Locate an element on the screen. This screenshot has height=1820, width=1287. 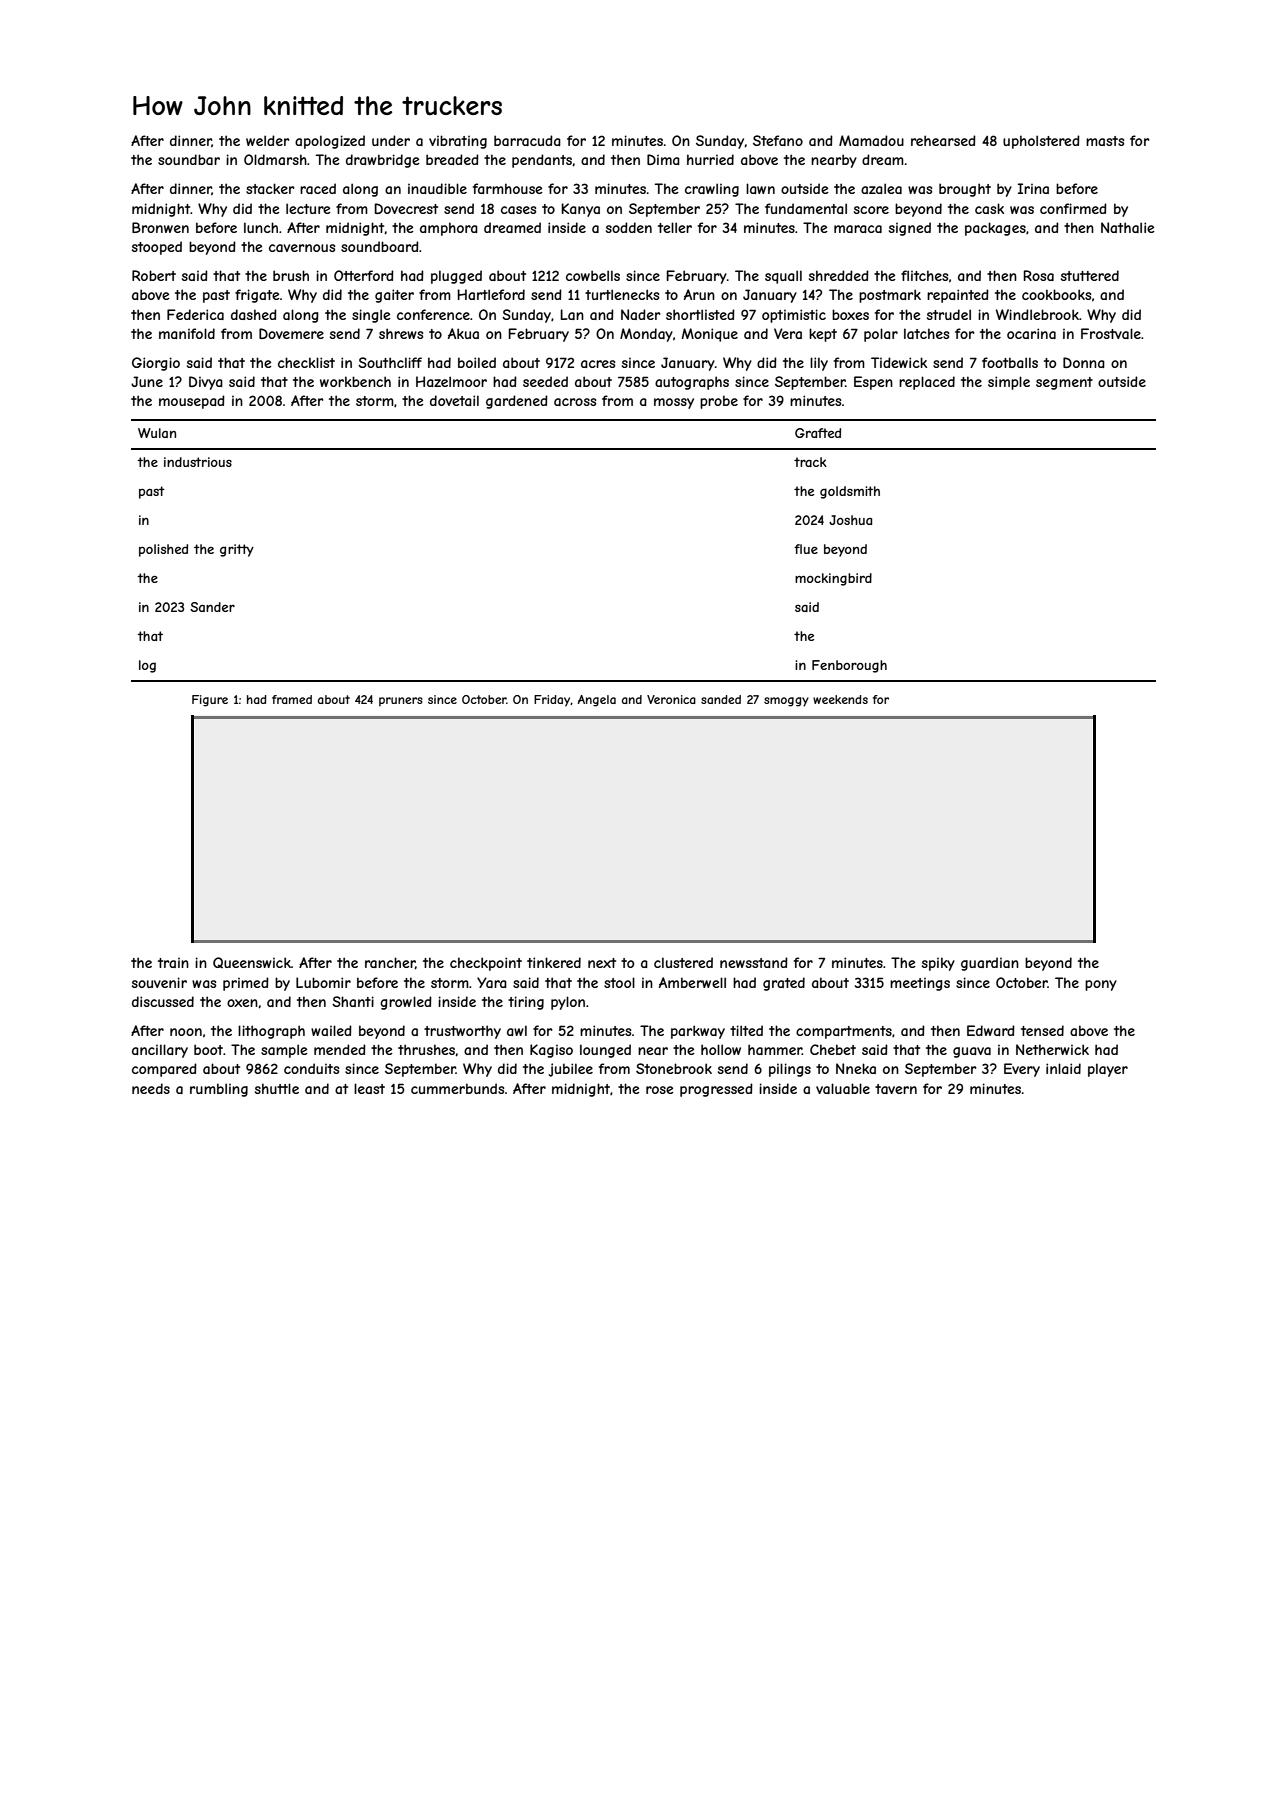
framed is located at coordinates (292, 699).
